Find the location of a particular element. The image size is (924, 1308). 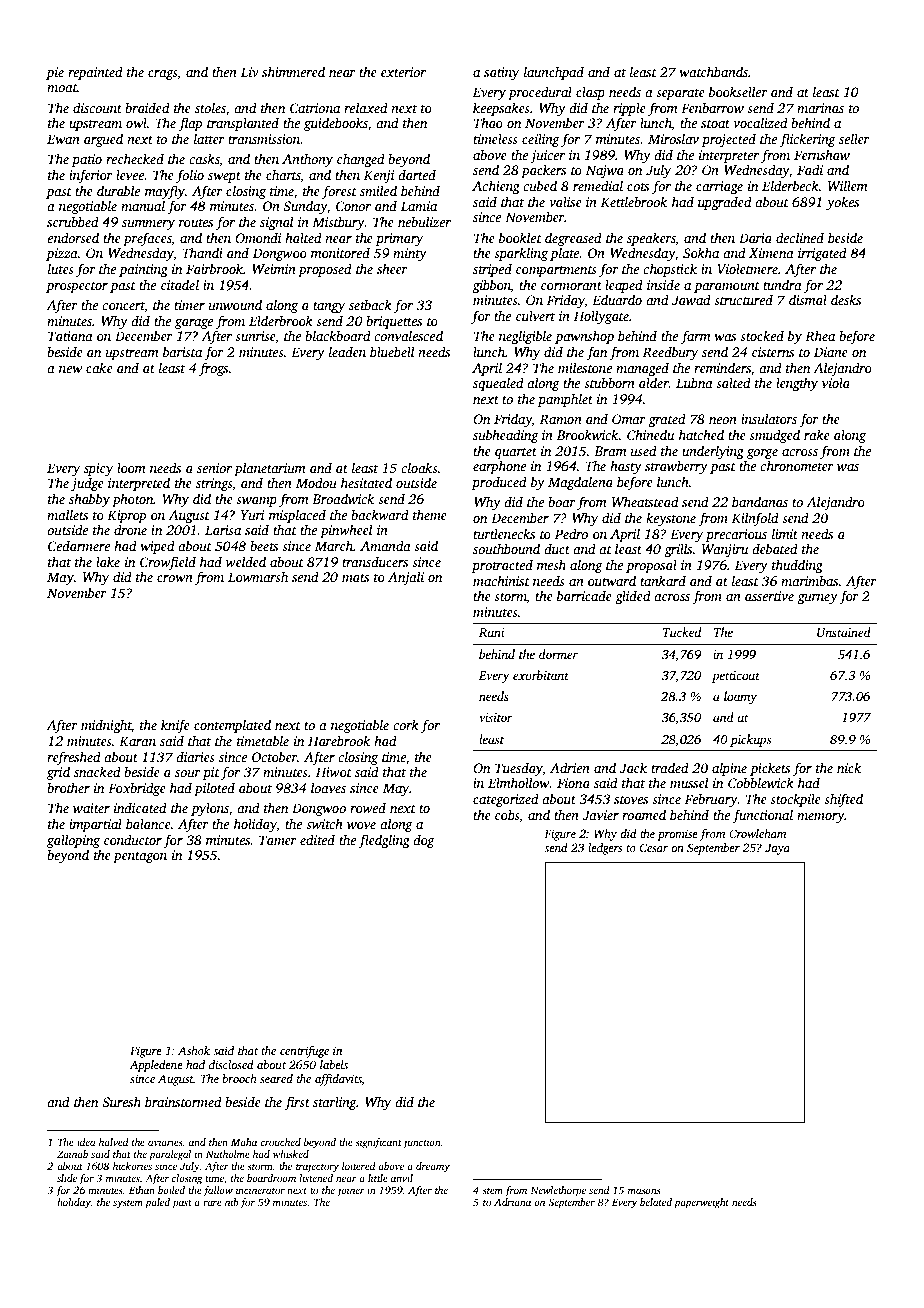

joiner is located at coordinates (351, 1191).
